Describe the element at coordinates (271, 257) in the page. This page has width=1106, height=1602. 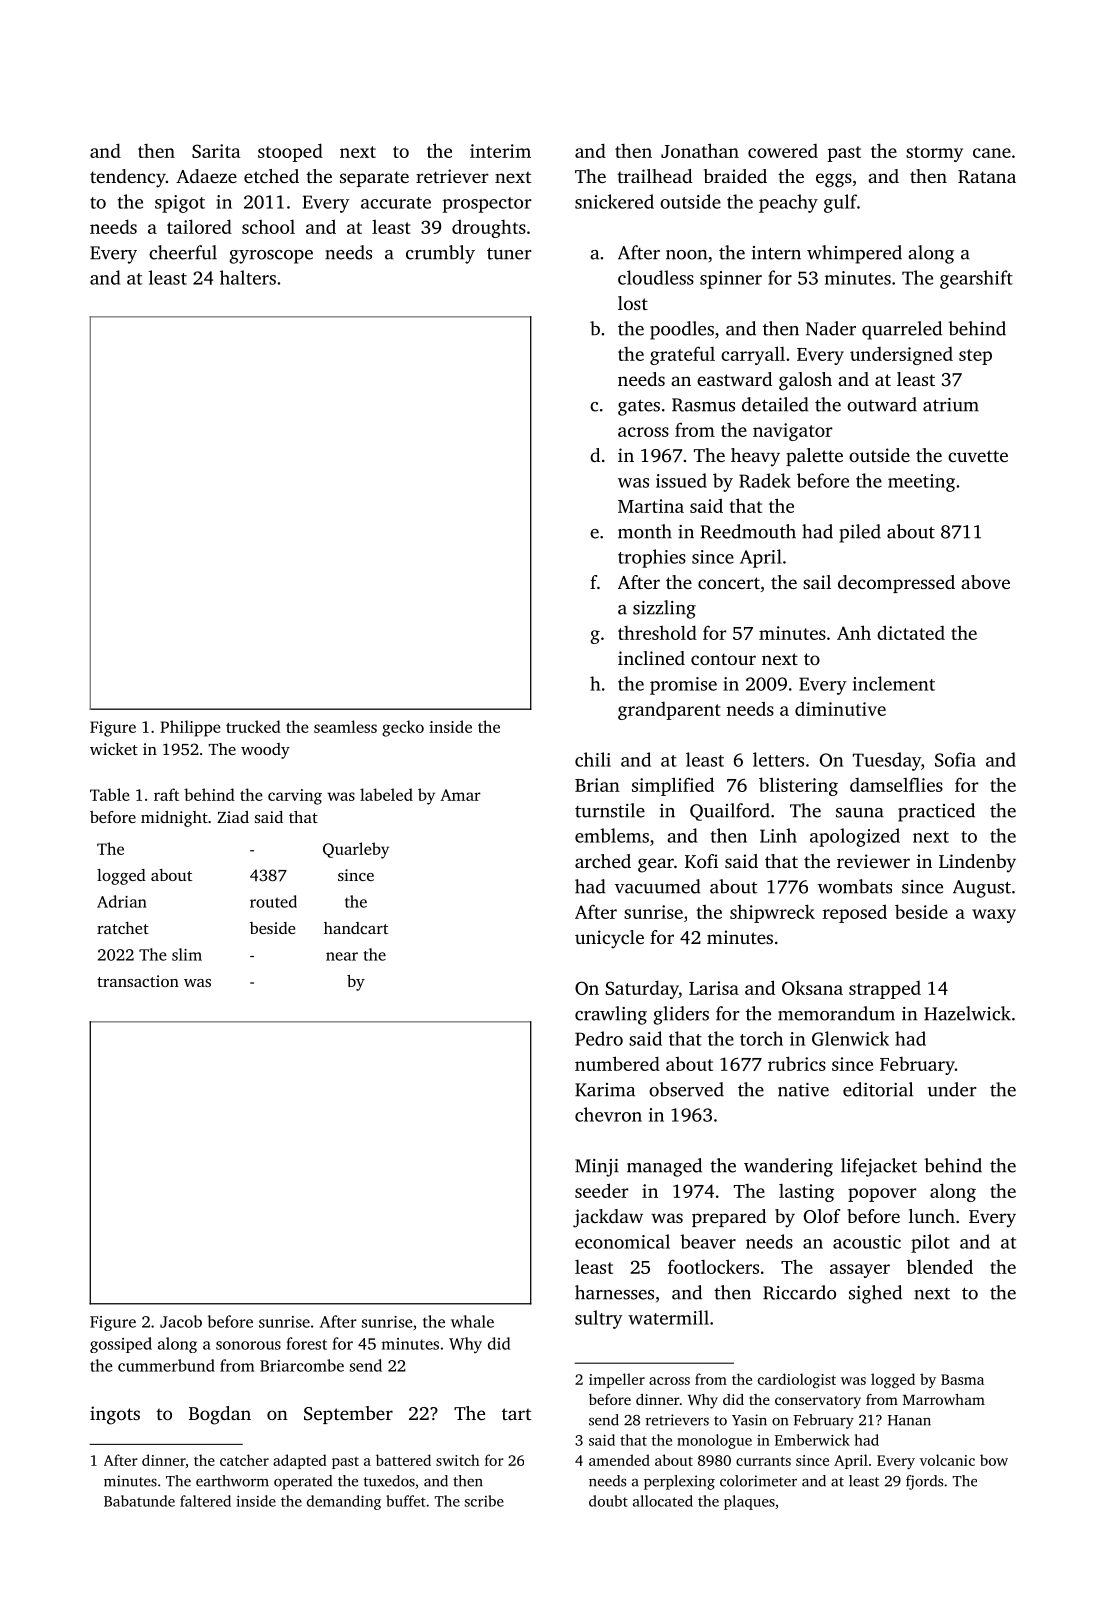
I see `gyroscope` at that location.
